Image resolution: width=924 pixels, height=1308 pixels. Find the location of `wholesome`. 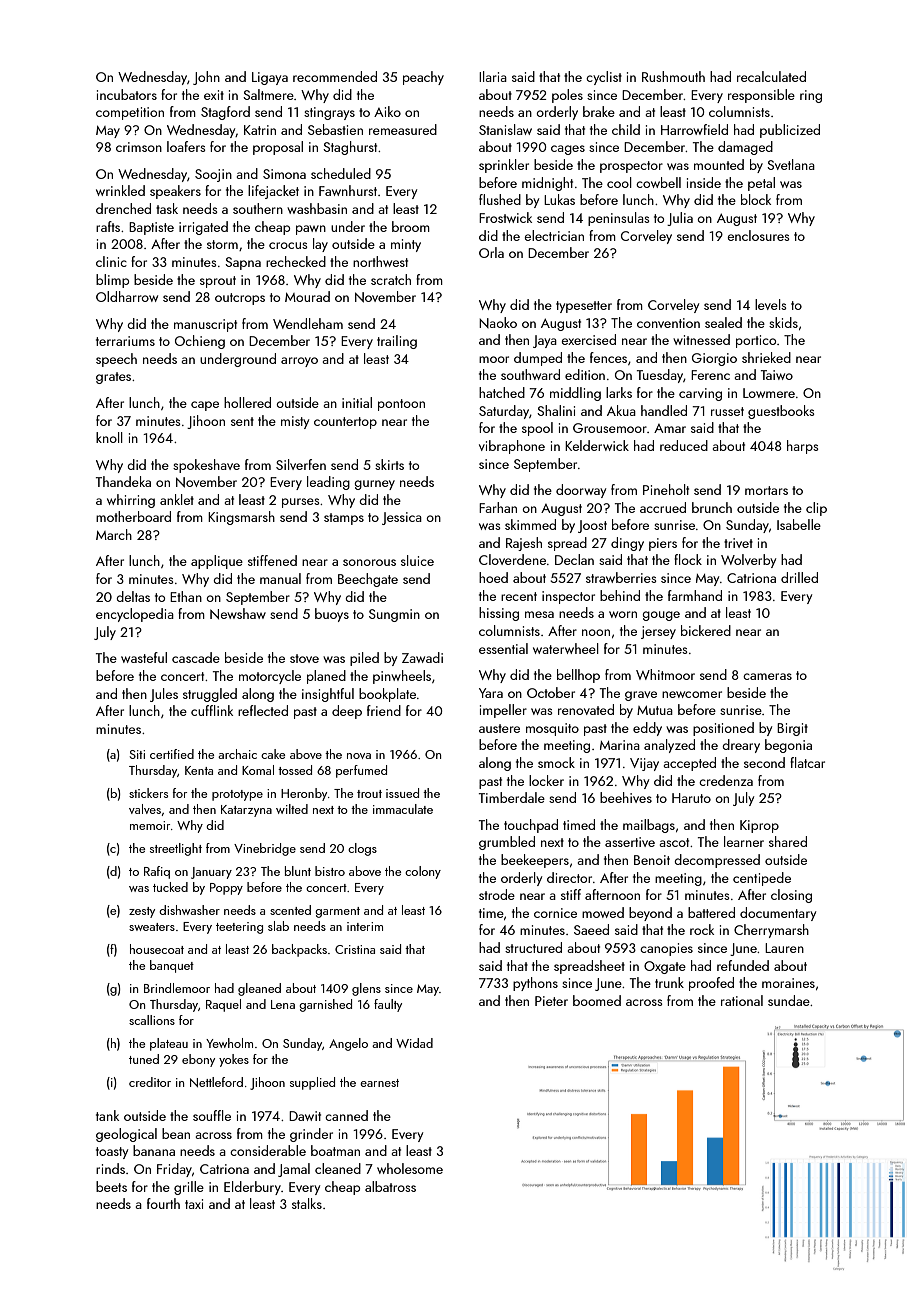

wholesome is located at coordinates (410, 1168).
